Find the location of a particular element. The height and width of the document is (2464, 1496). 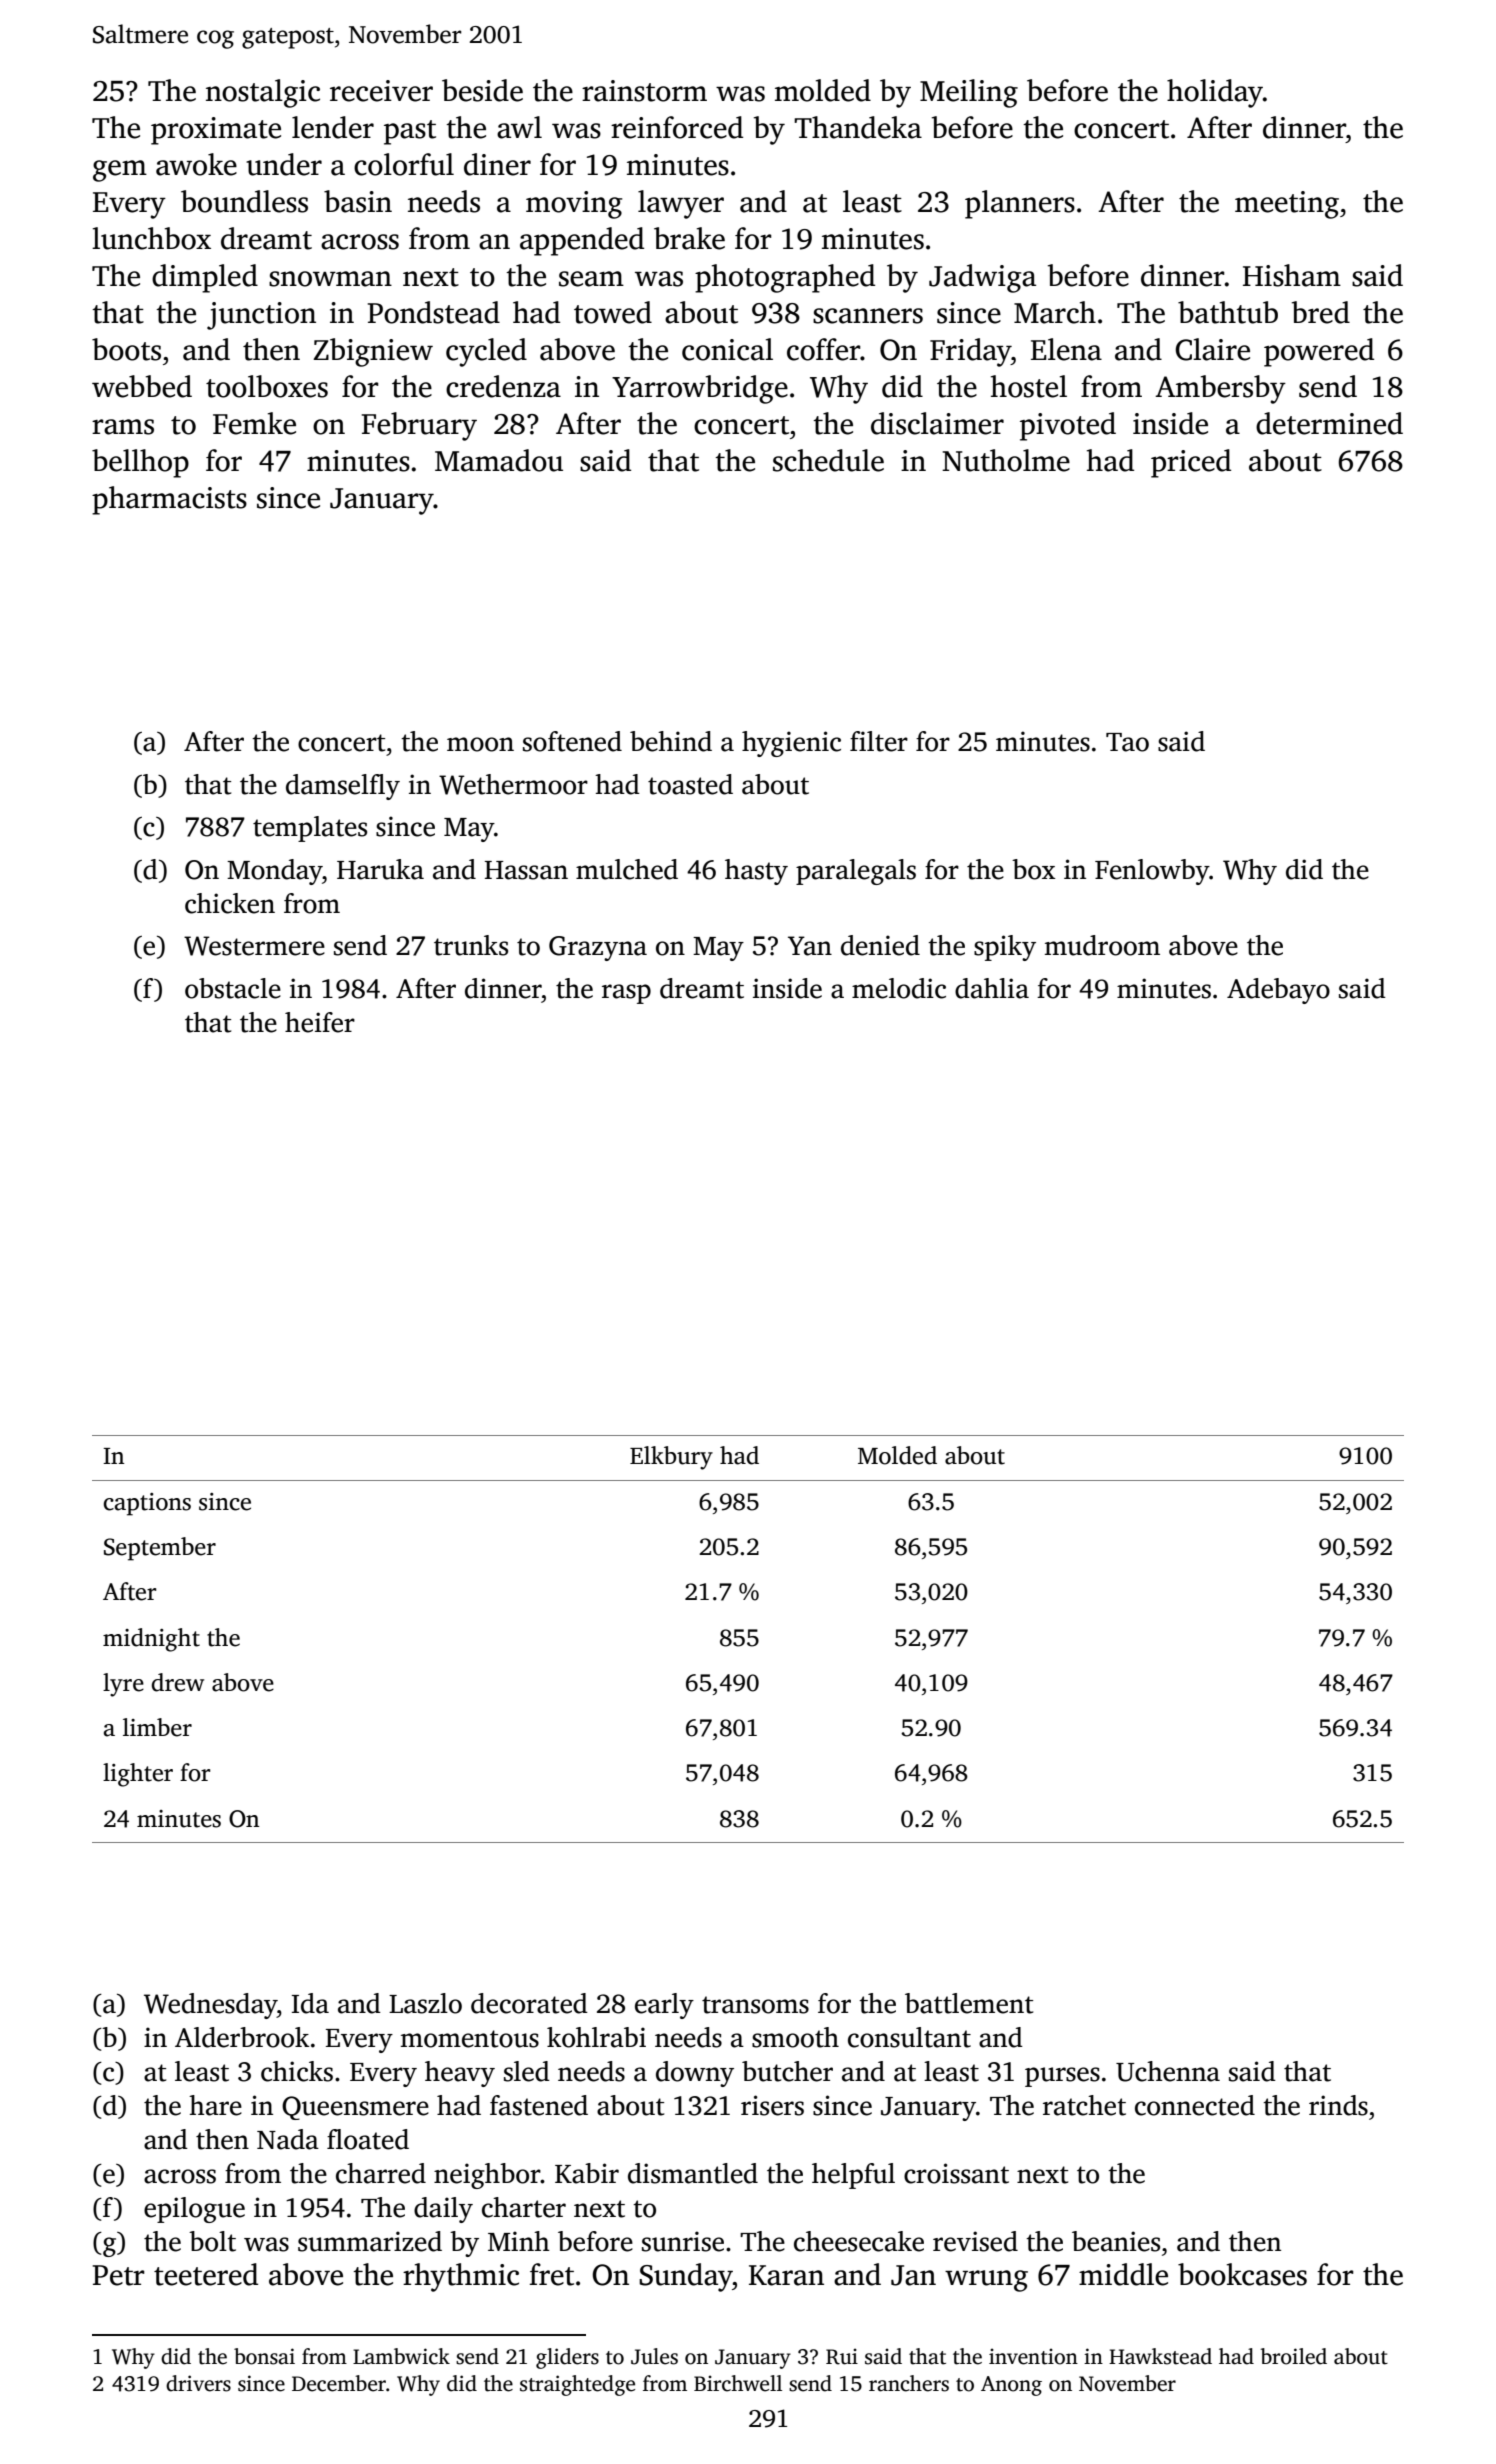

Uchenna is located at coordinates (1168, 2071).
